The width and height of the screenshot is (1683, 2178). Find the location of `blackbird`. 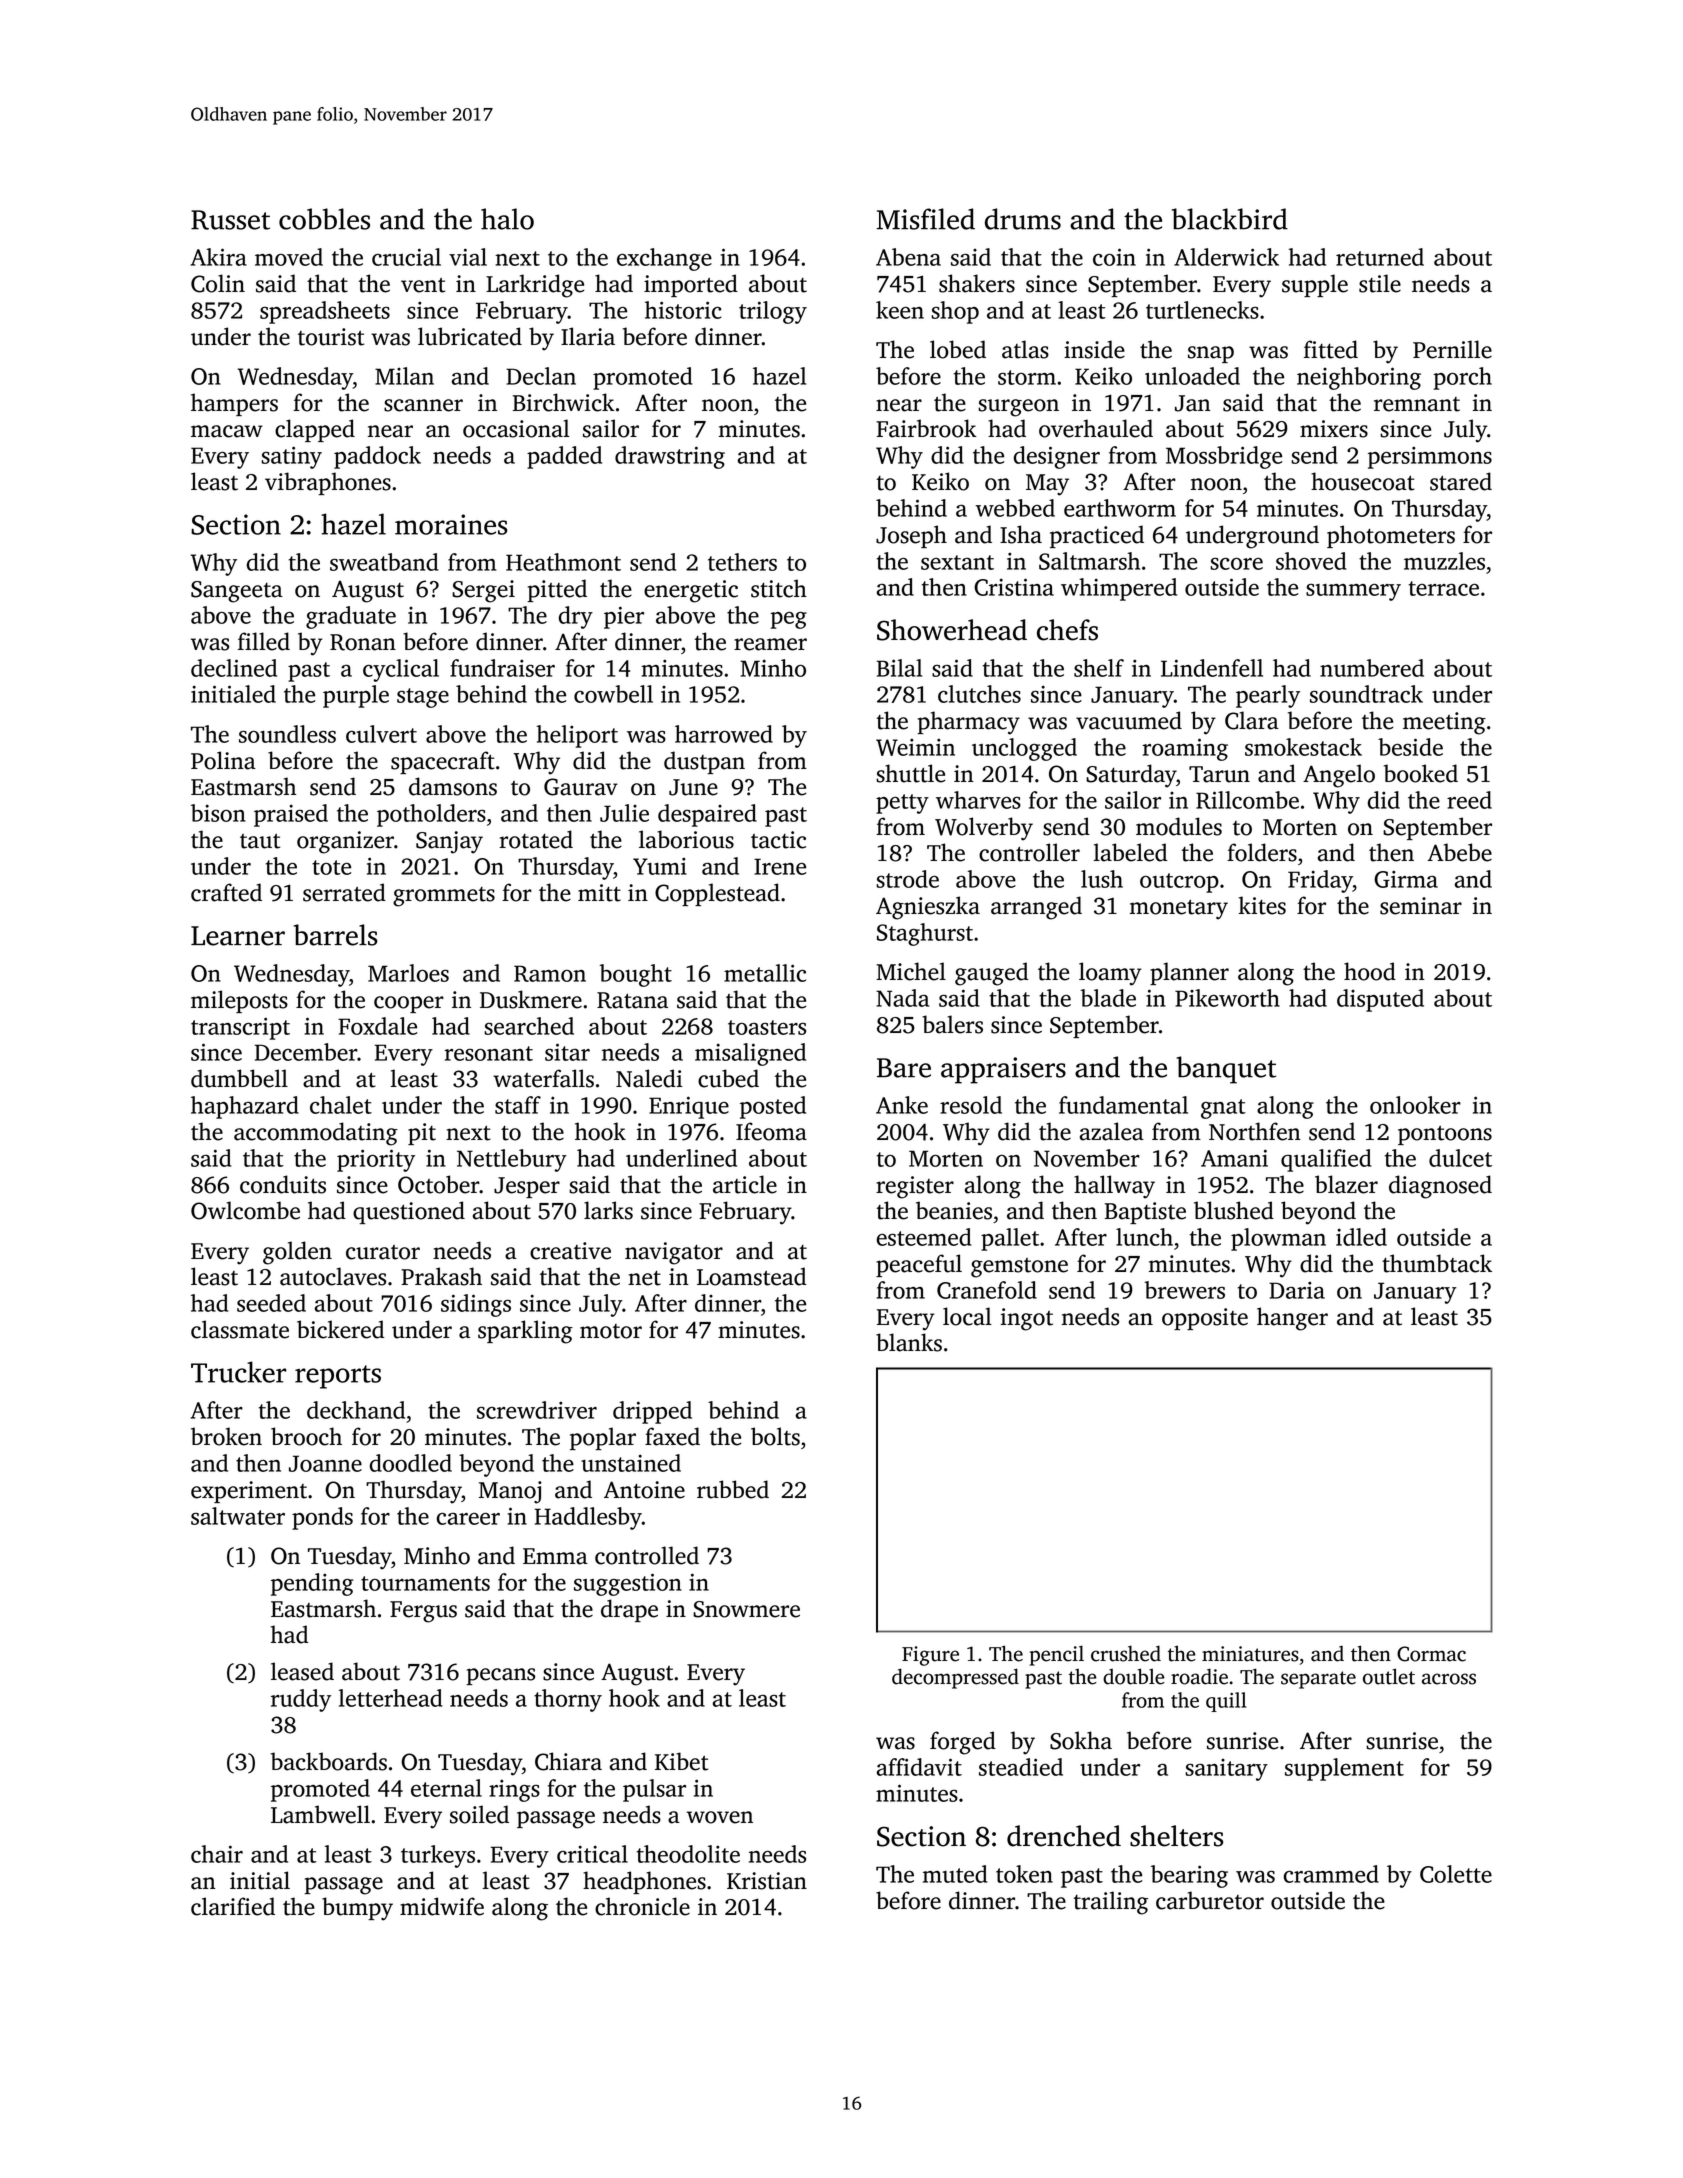

blackbird is located at coordinates (1230, 219).
